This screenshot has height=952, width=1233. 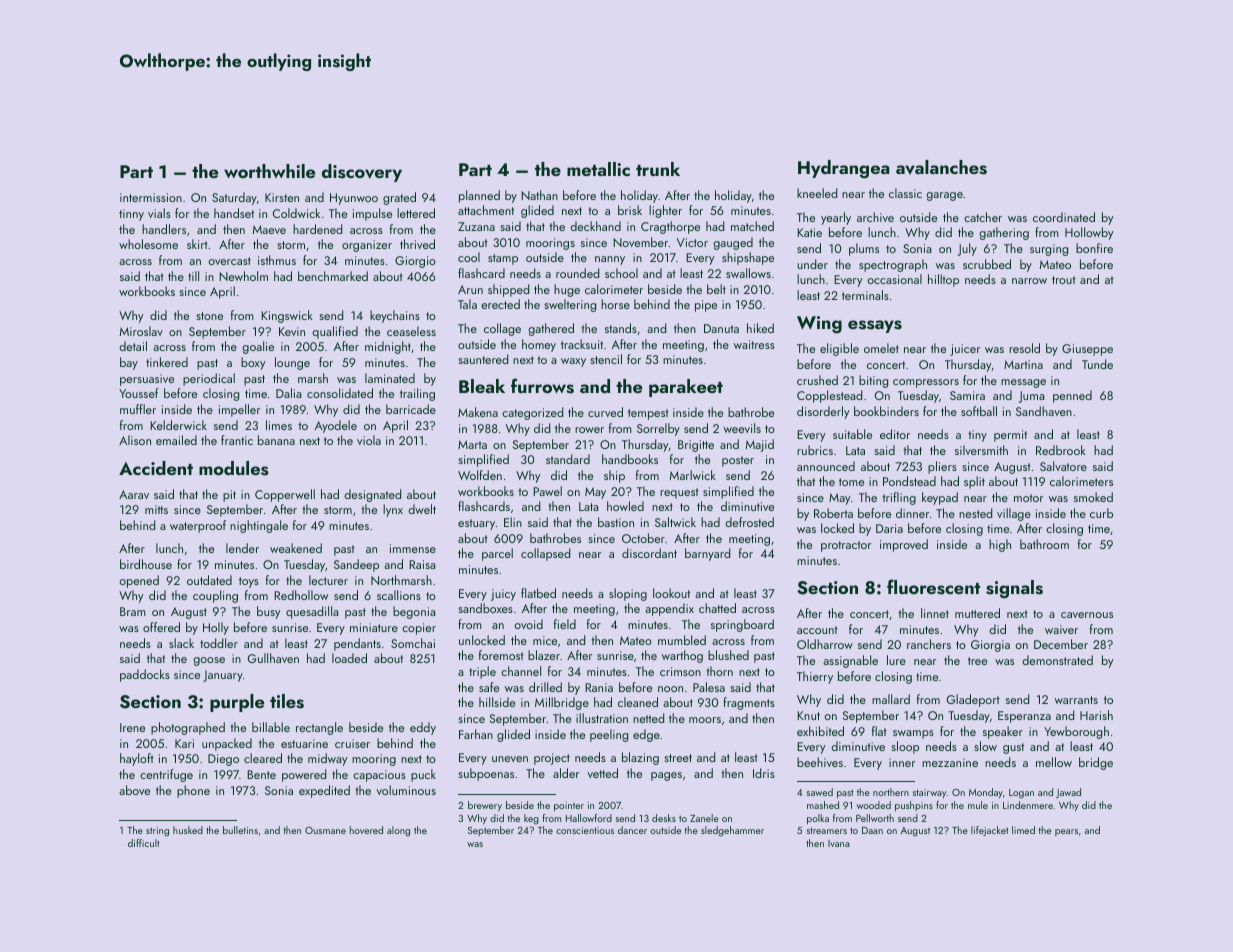 What do you see at coordinates (941, 167) in the screenshot?
I see `avalanches` at bounding box center [941, 167].
